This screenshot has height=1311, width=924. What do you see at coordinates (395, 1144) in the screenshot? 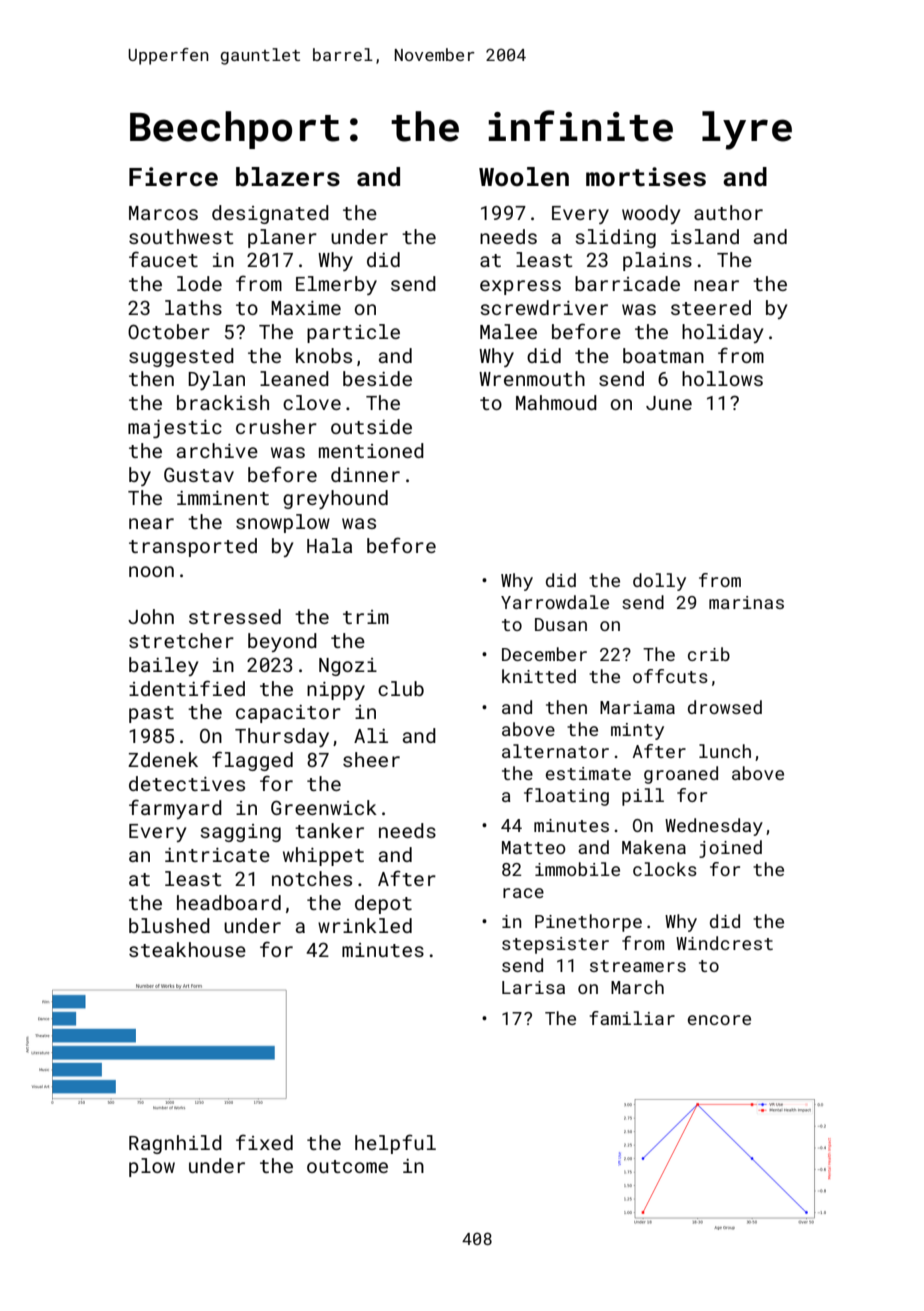
I see `helpful` at bounding box center [395, 1144].
